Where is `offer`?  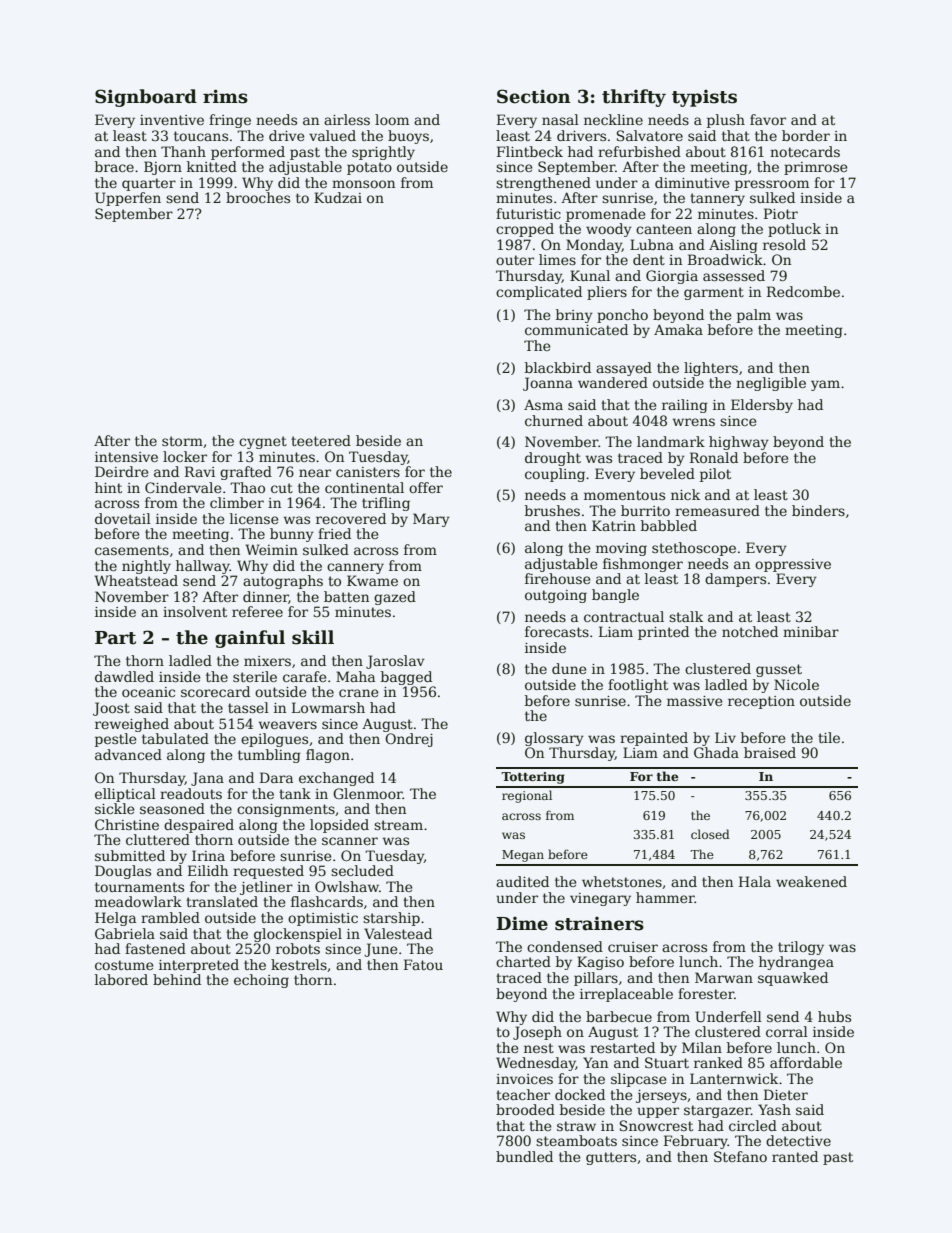
offer is located at coordinates (426, 487).
